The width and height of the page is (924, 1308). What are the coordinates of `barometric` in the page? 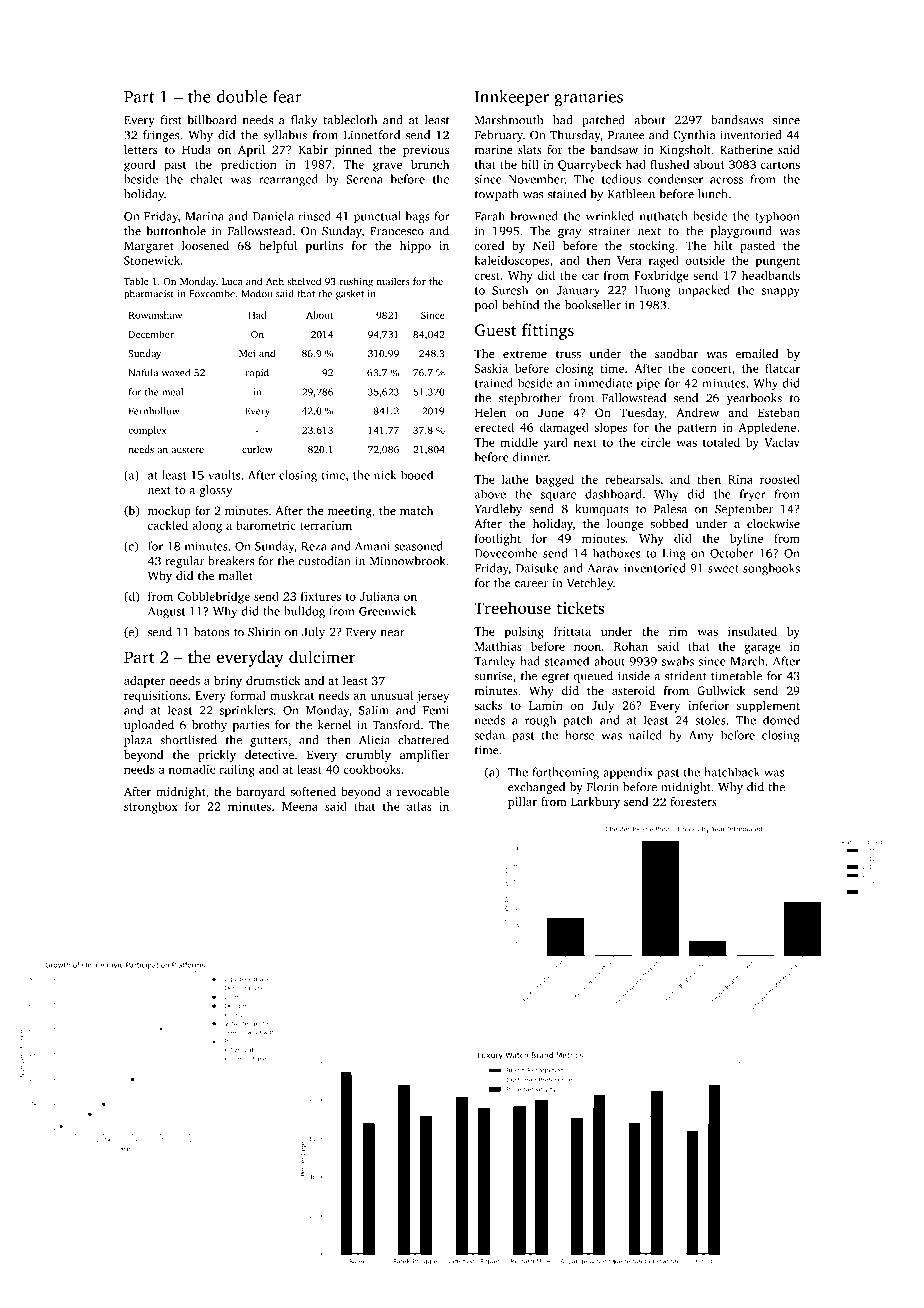 It's located at (266, 525).
